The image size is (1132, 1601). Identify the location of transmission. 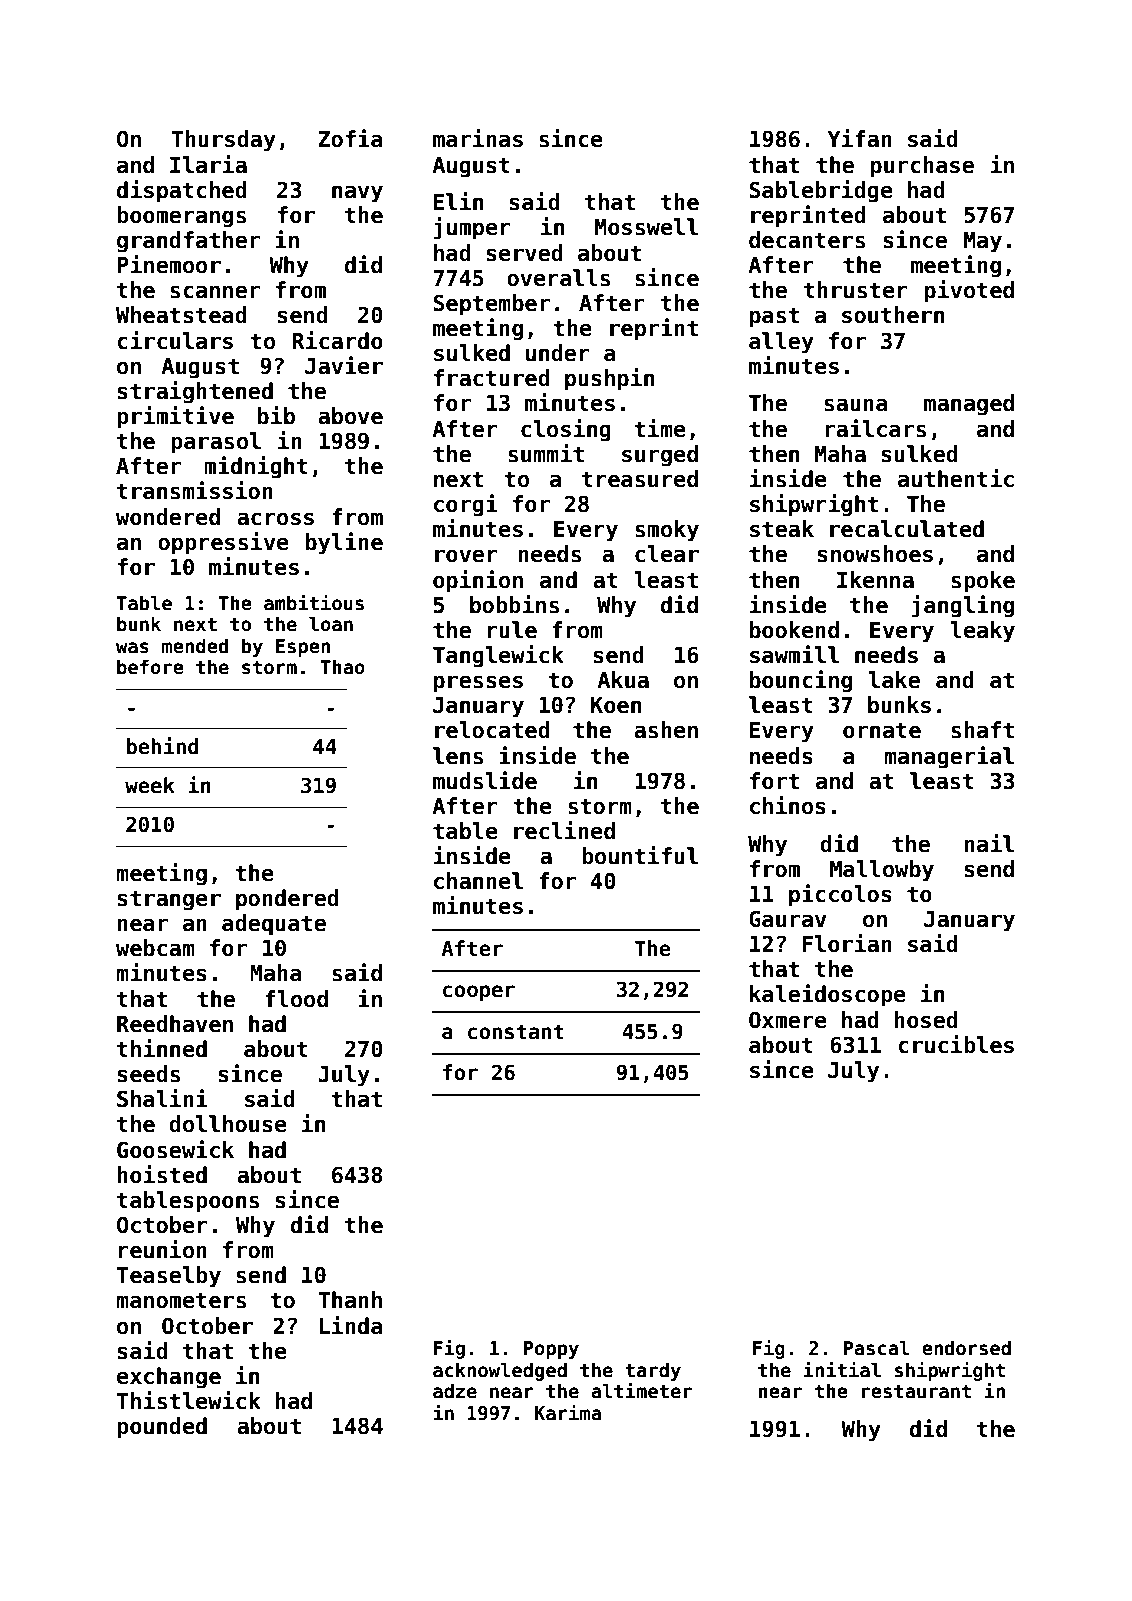
(195, 490).
